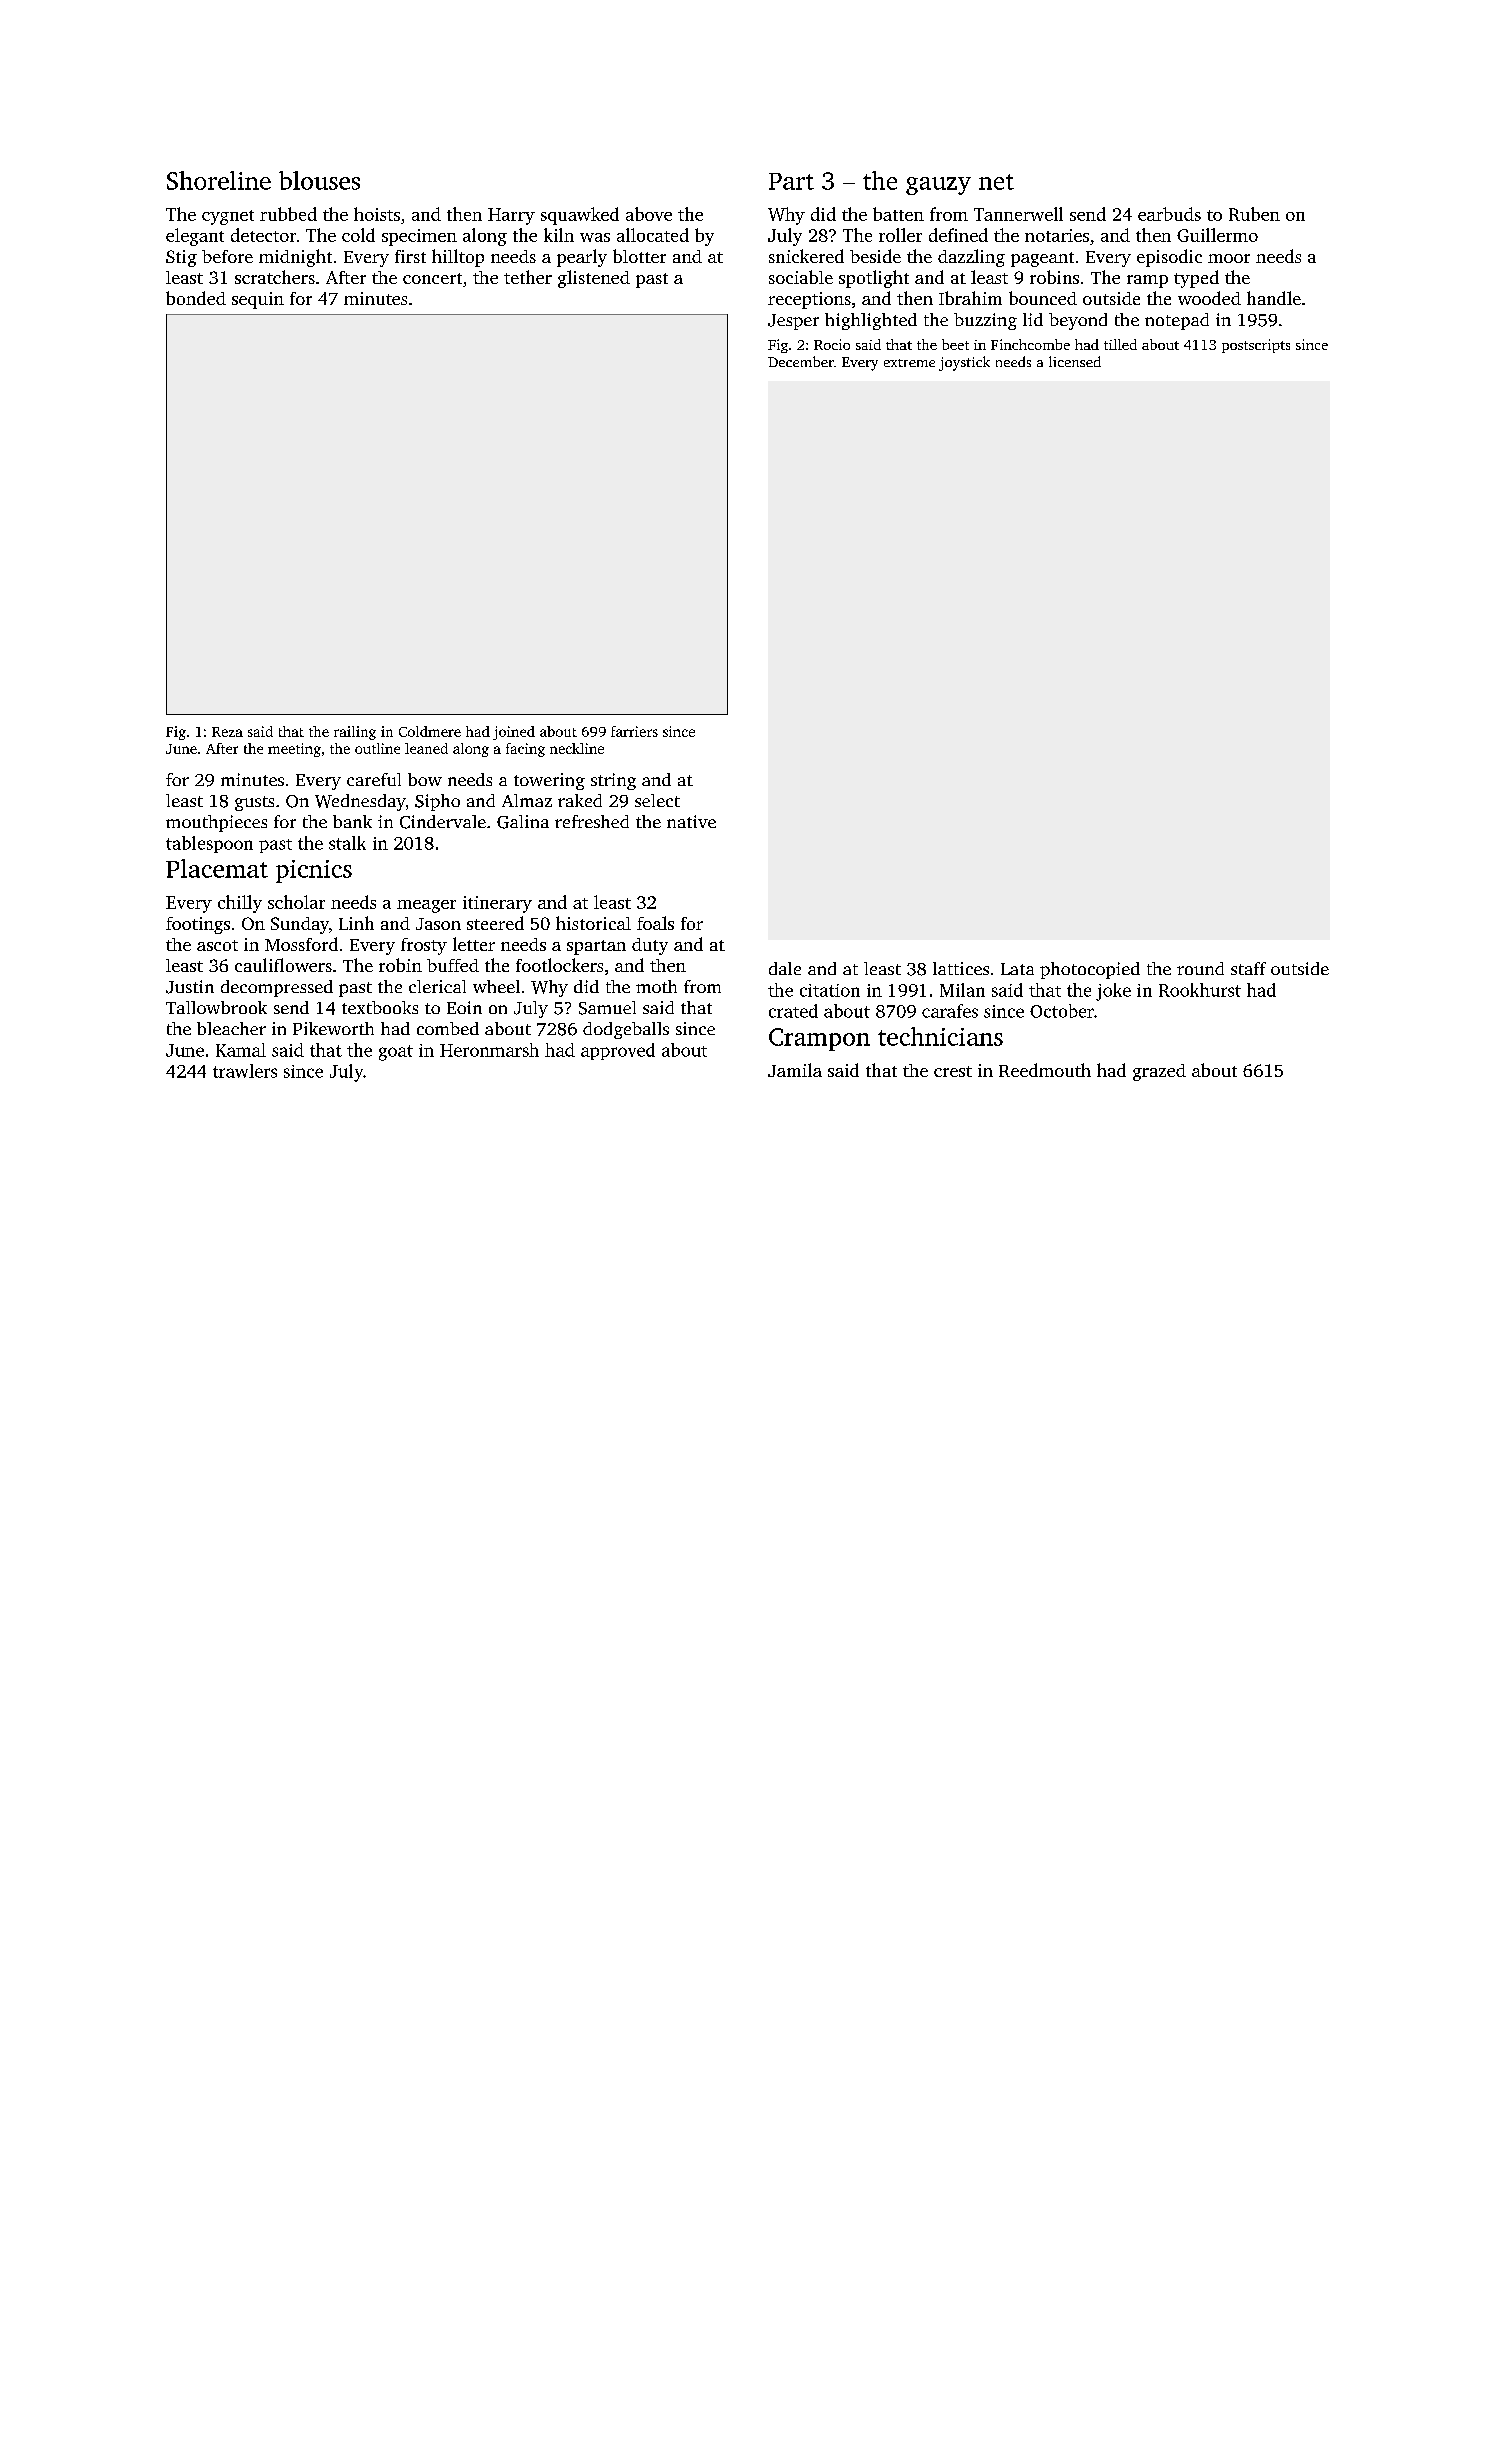 This screenshot has width=1496, height=2464. I want to click on snickered, so click(806, 256).
